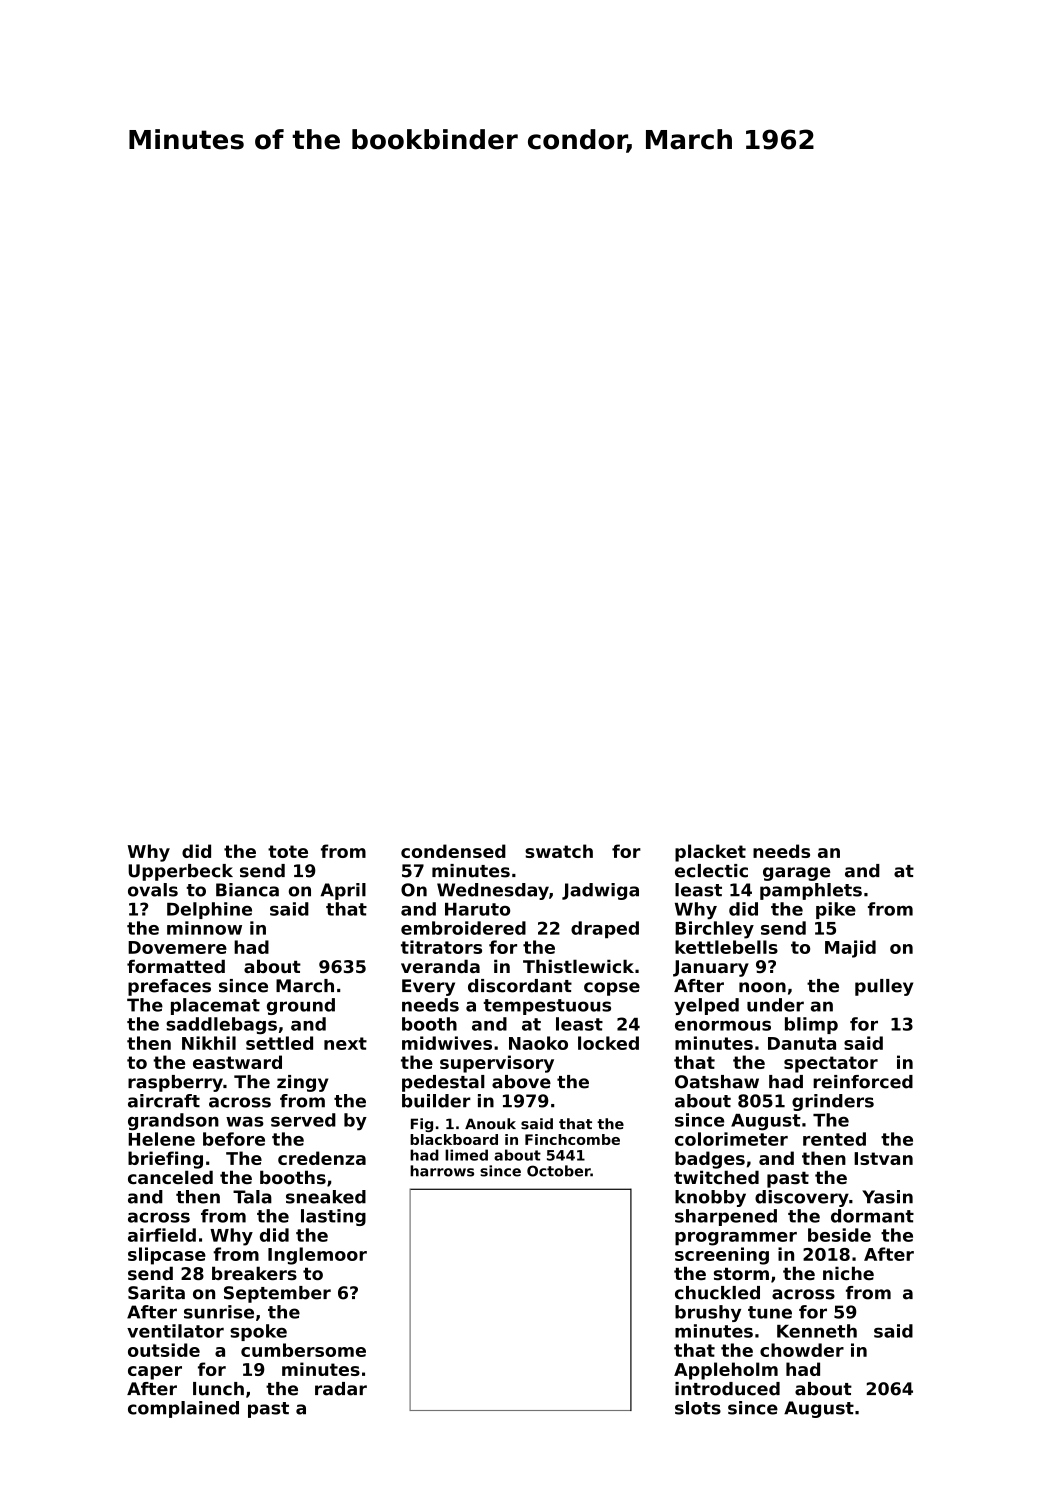 This screenshot has height=1507, width=1041. I want to click on dormant, so click(872, 1216).
